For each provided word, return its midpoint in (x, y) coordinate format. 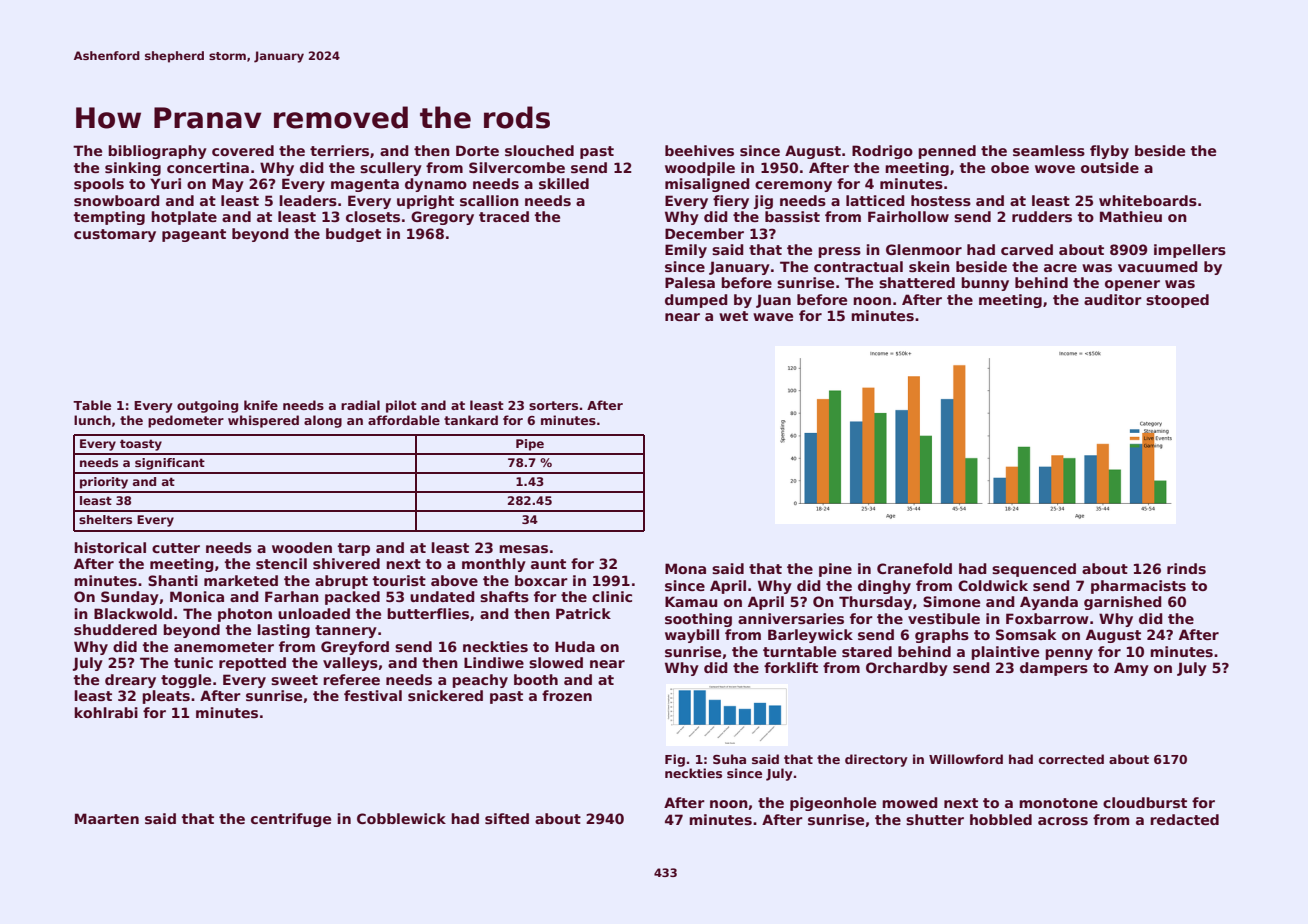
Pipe (530, 445)
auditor (1113, 299)
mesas (523, 549)
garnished (1123, 603)
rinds (1186, 568)
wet (733, 316)
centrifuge (291, 820)
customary (115, 235)
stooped (1177, 301)
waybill (692, 636)
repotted (252, 664)
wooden (302, 547)
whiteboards (1148, 200)
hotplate (184, 218)
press (839, 252)
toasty (141, 445)
